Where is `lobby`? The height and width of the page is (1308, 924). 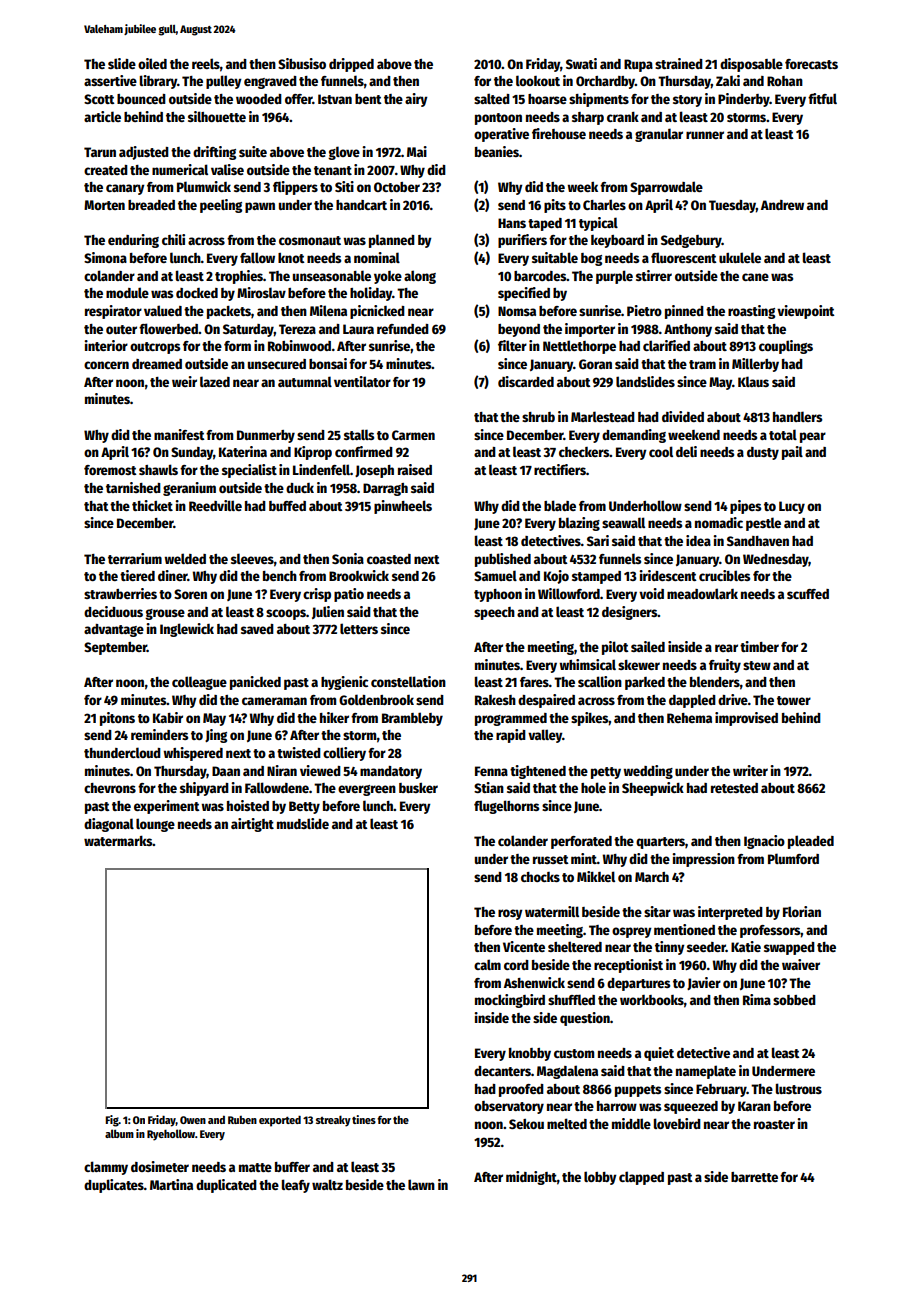
lobby is located at coordinates (600, 1178).
